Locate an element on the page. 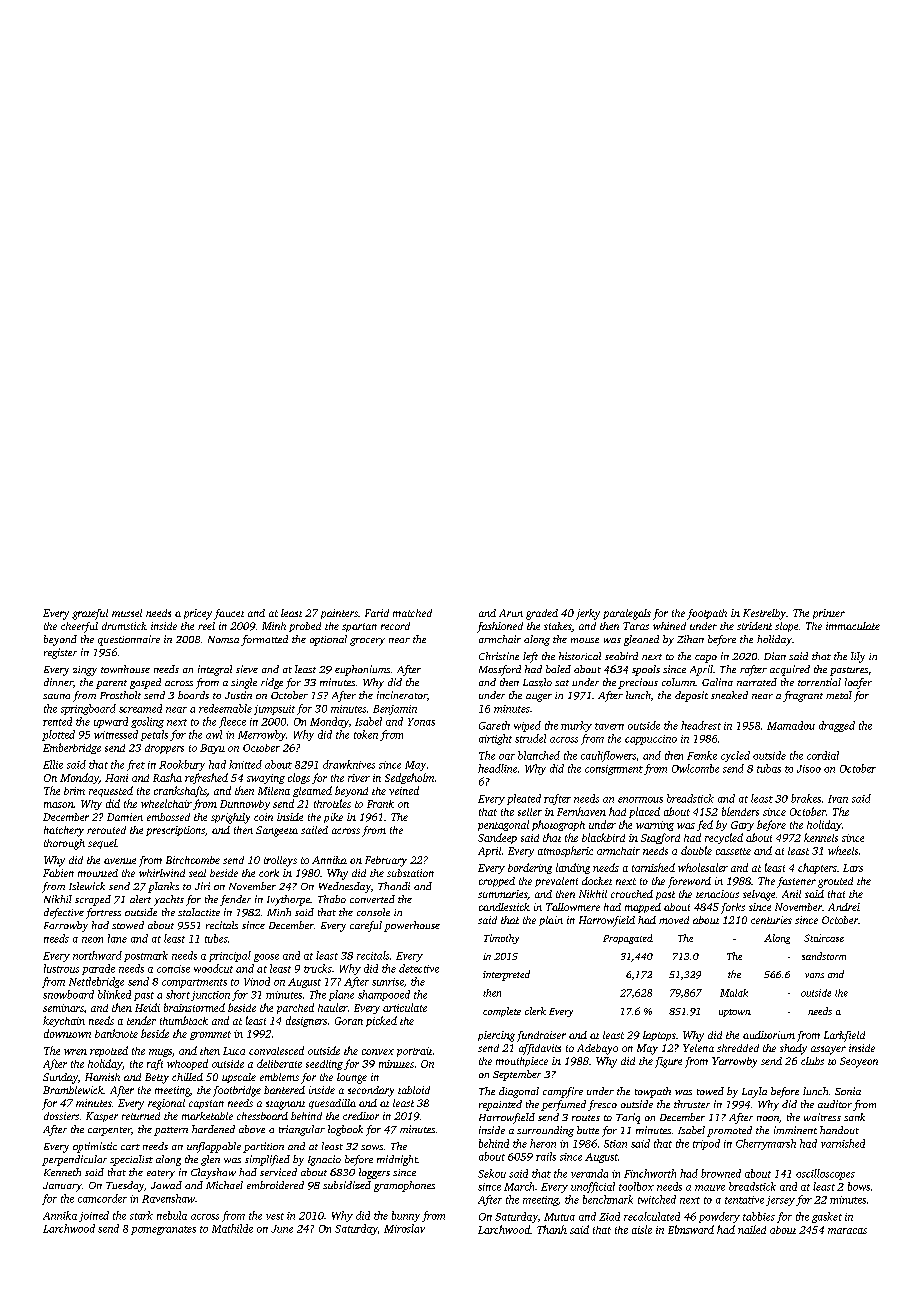 The image size is (924, 1308). postmark is located at coordinates (146, 956).
